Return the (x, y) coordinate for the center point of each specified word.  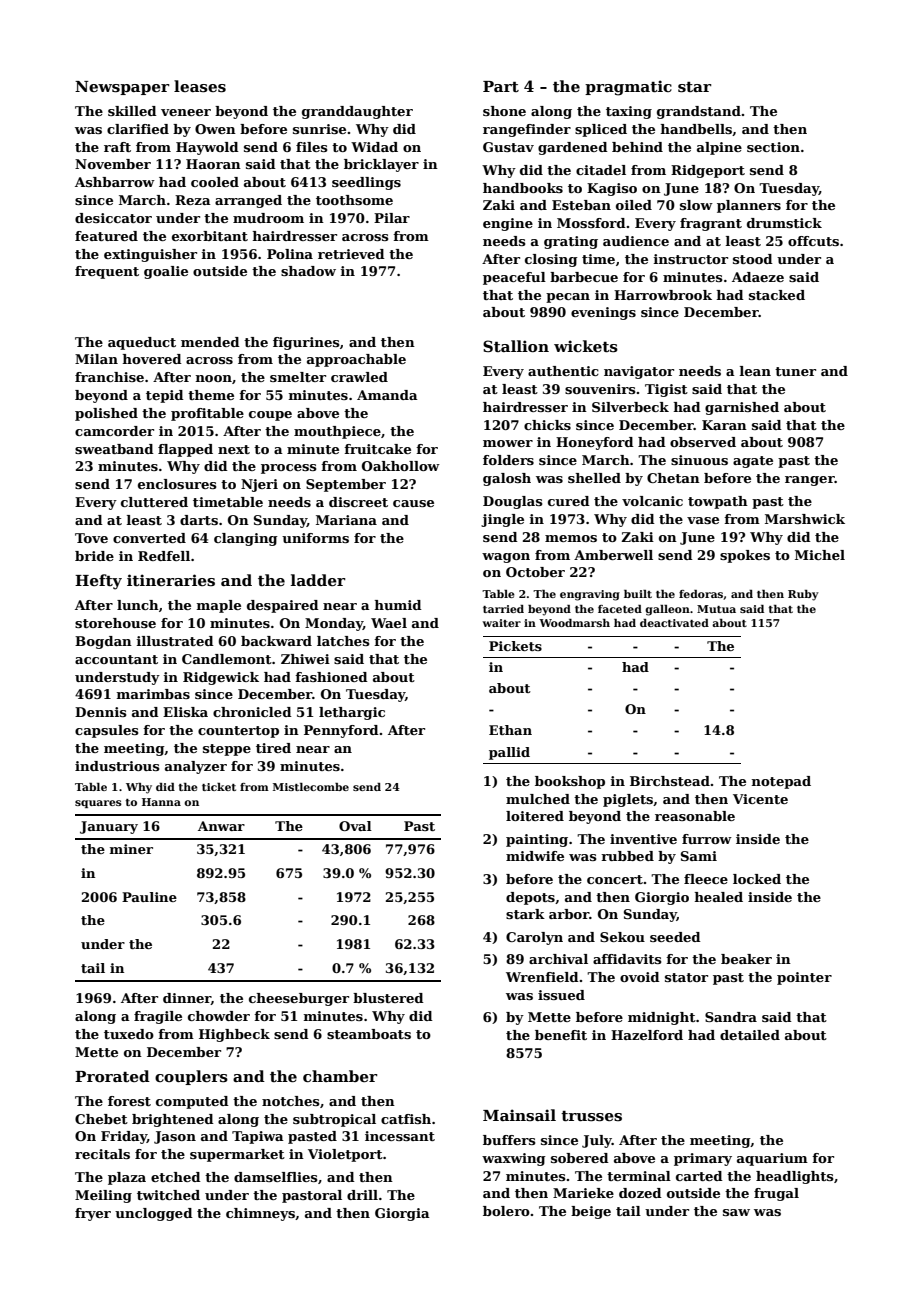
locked (757, 879)
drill (362, 1195)
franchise (109, 377)
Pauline (149, 897)
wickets (586, 346)
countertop (238, 732)
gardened (573, 148)
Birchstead (670, 781)
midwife (535, 856)
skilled (132, 111)
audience (636, 241)
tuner (795, 371)
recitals (102, 1154)
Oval (355, 826)
